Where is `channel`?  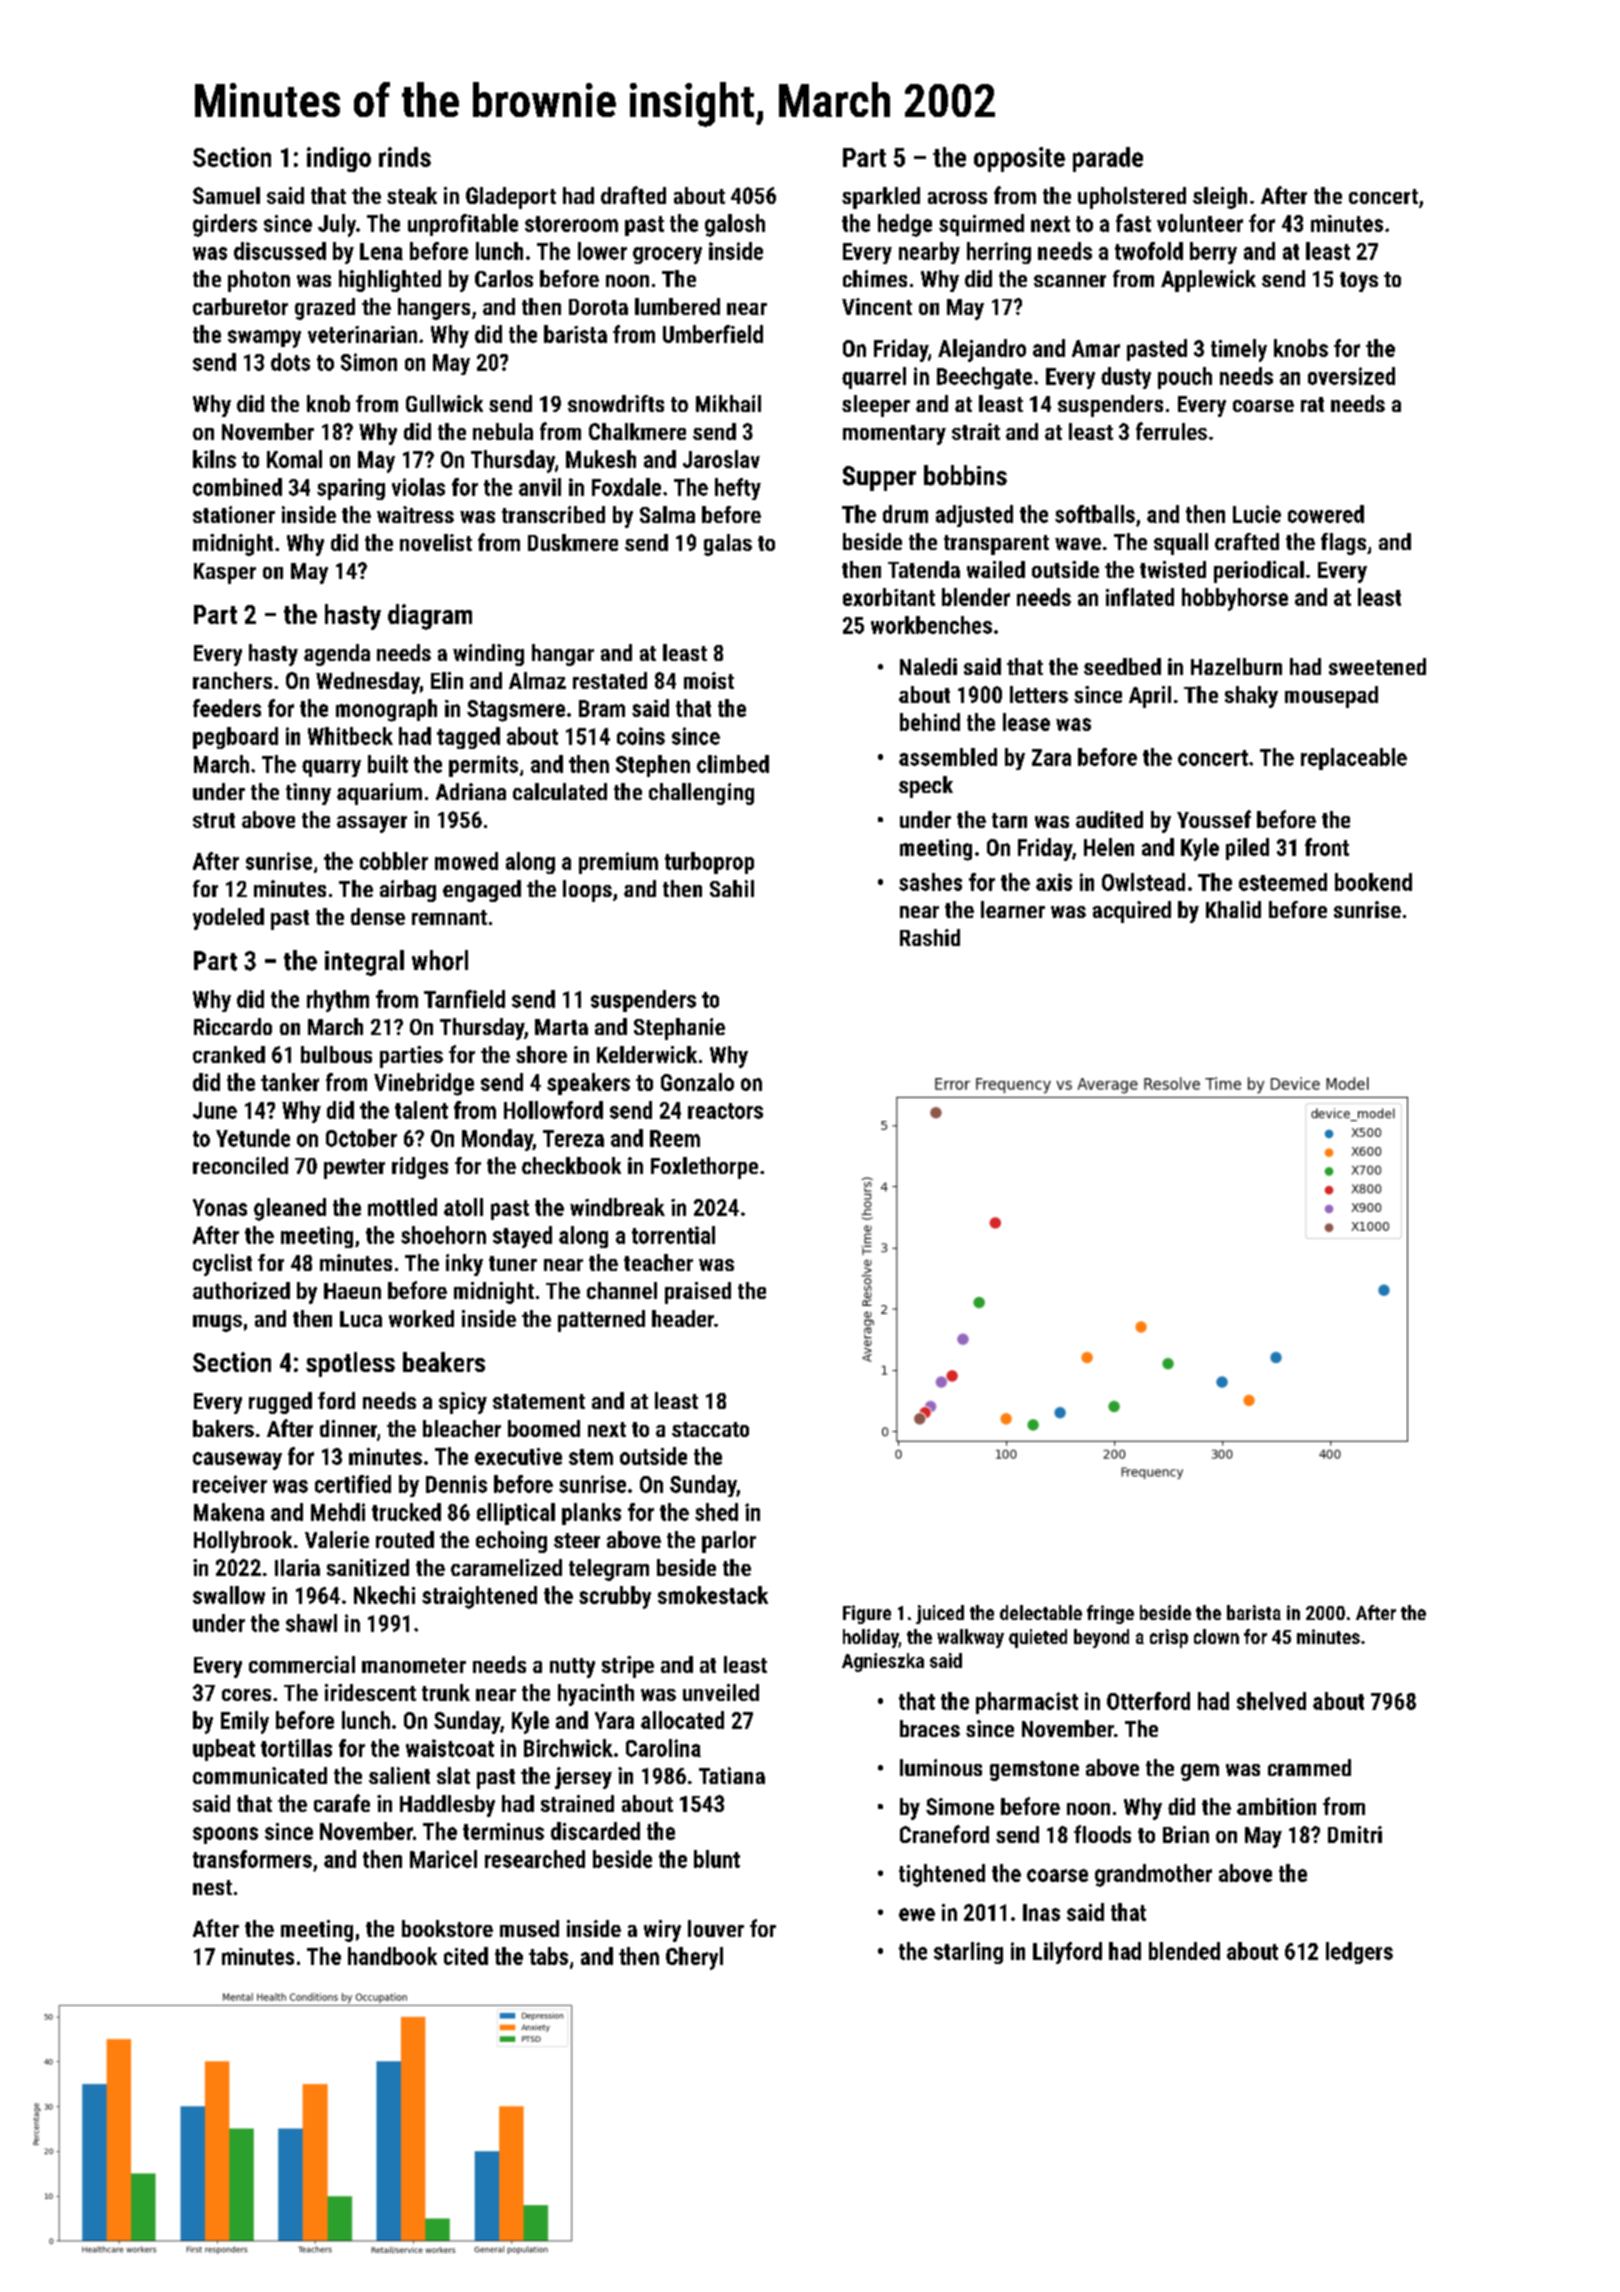
channel is located at coordinates (622, 1290).
